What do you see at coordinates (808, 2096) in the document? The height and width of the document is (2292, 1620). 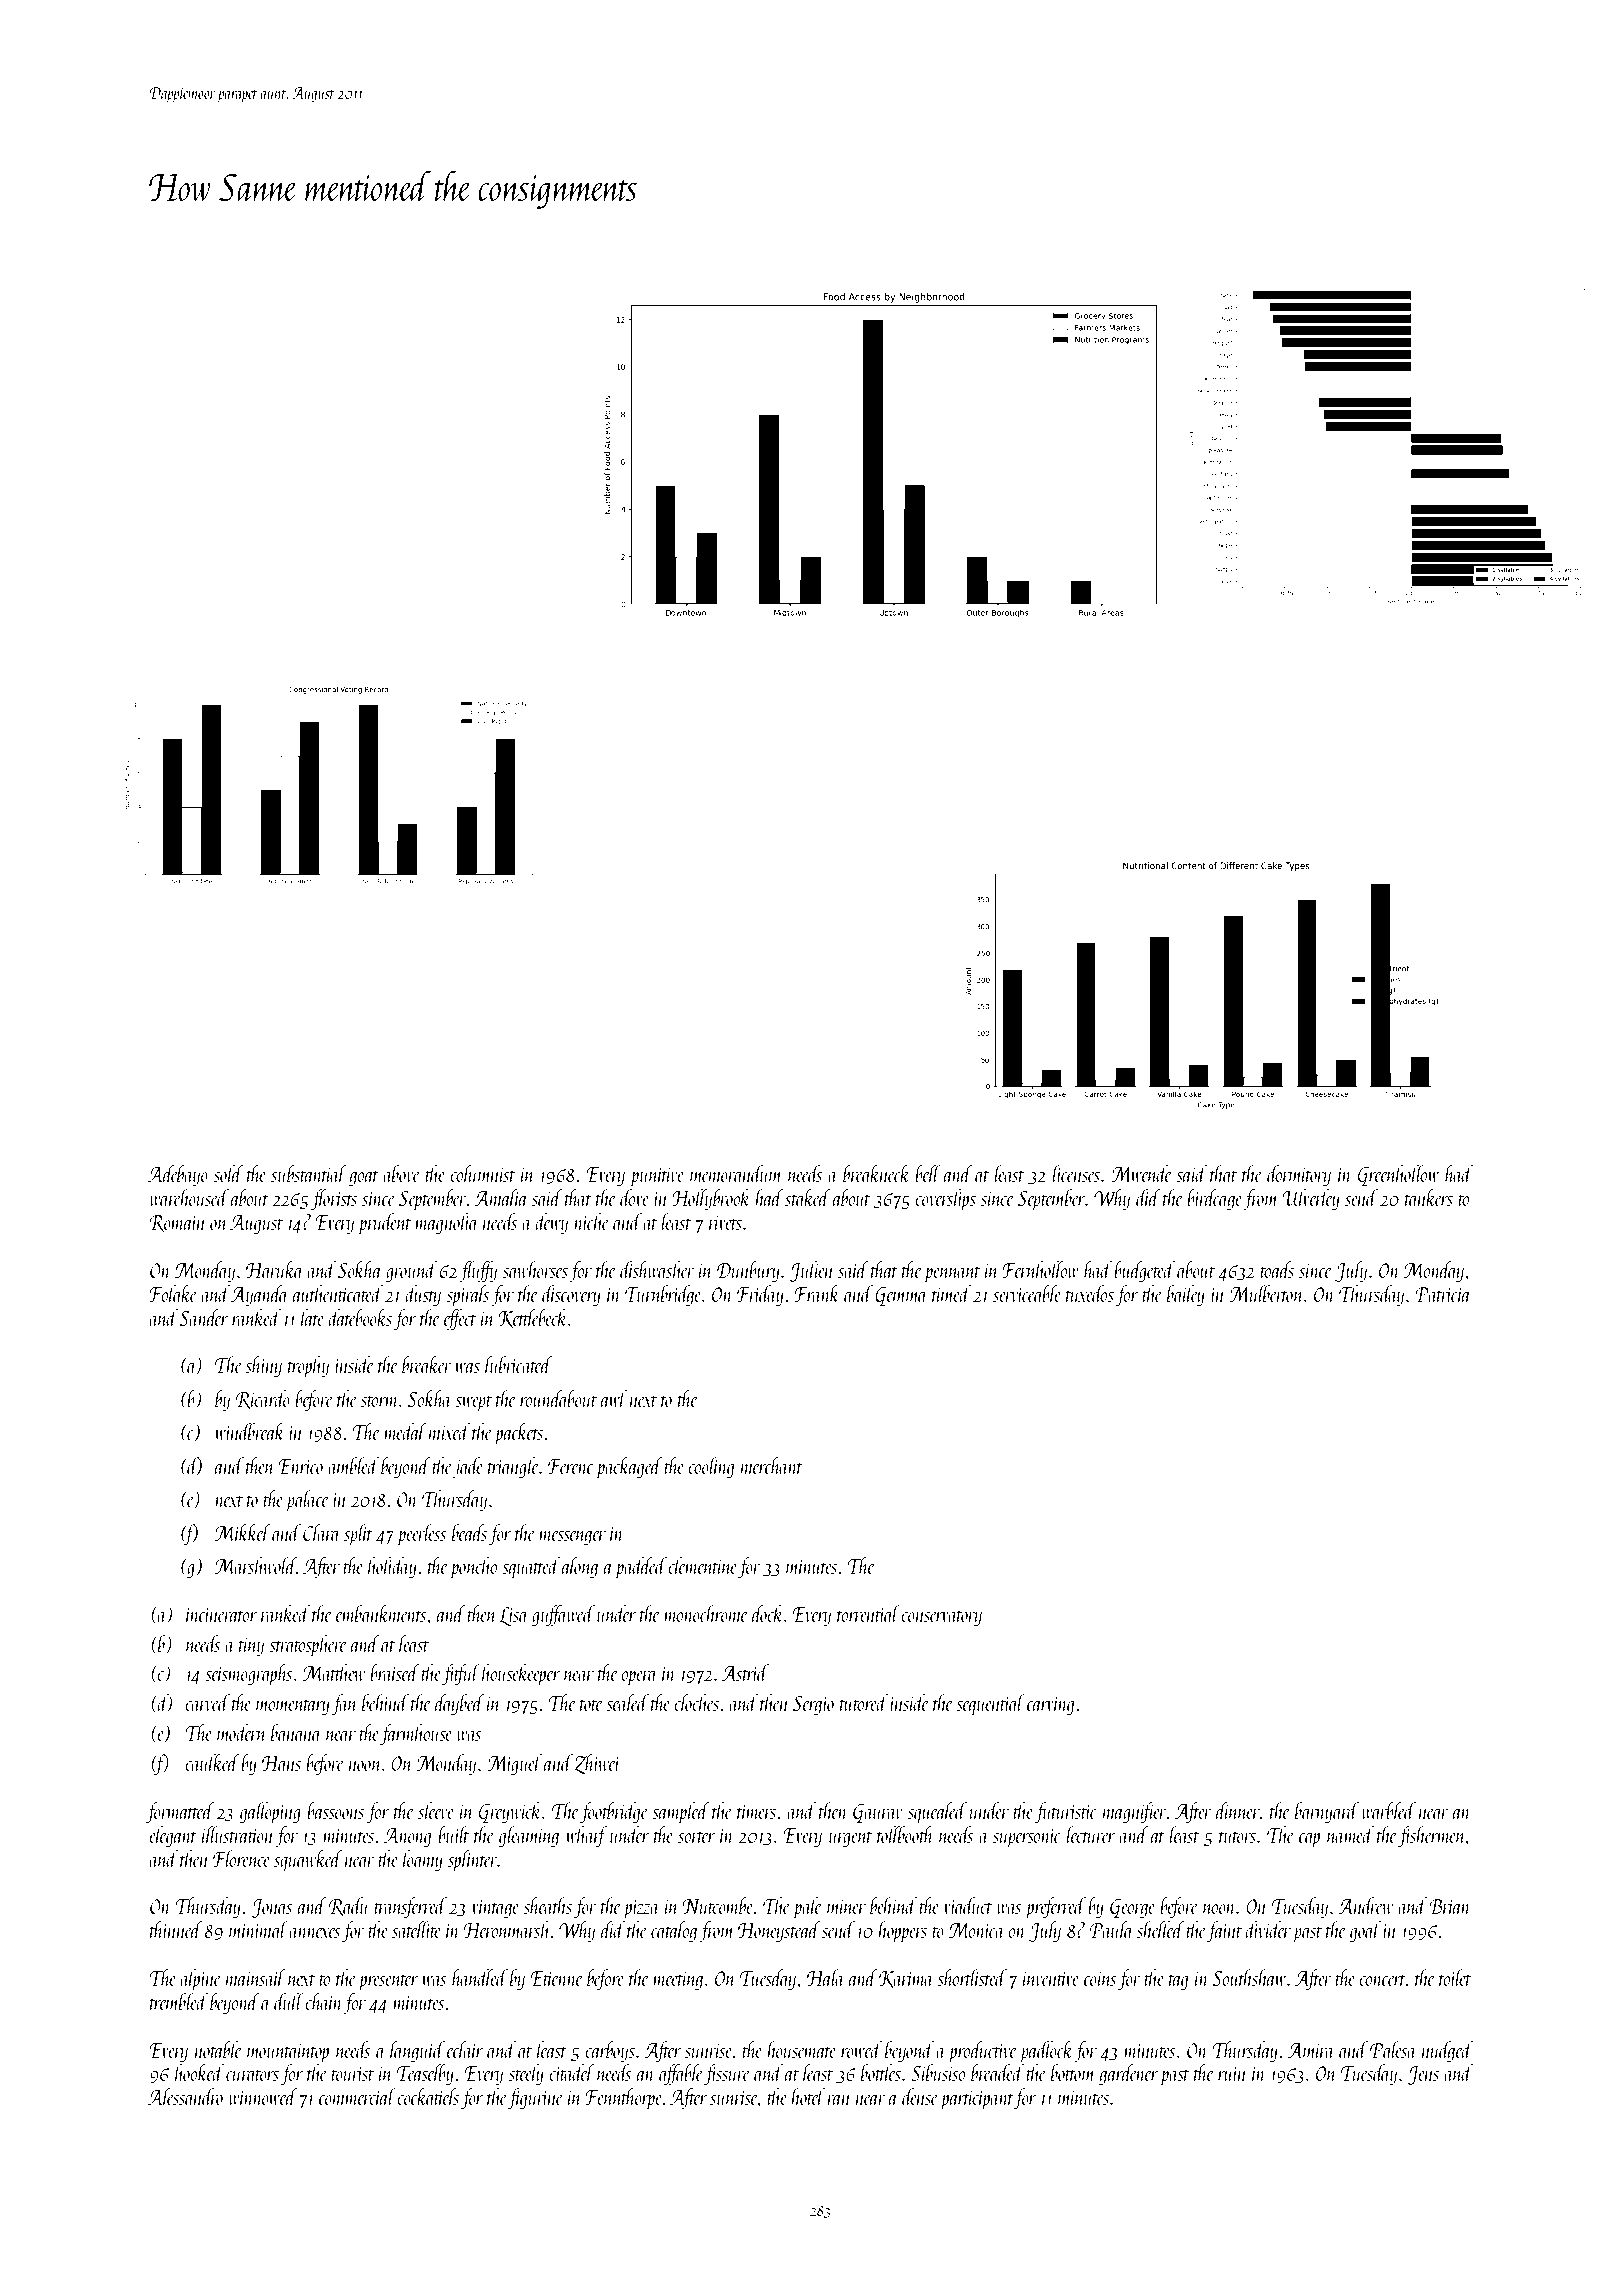 I see `hotel` at bounding box center [808, 2096].
